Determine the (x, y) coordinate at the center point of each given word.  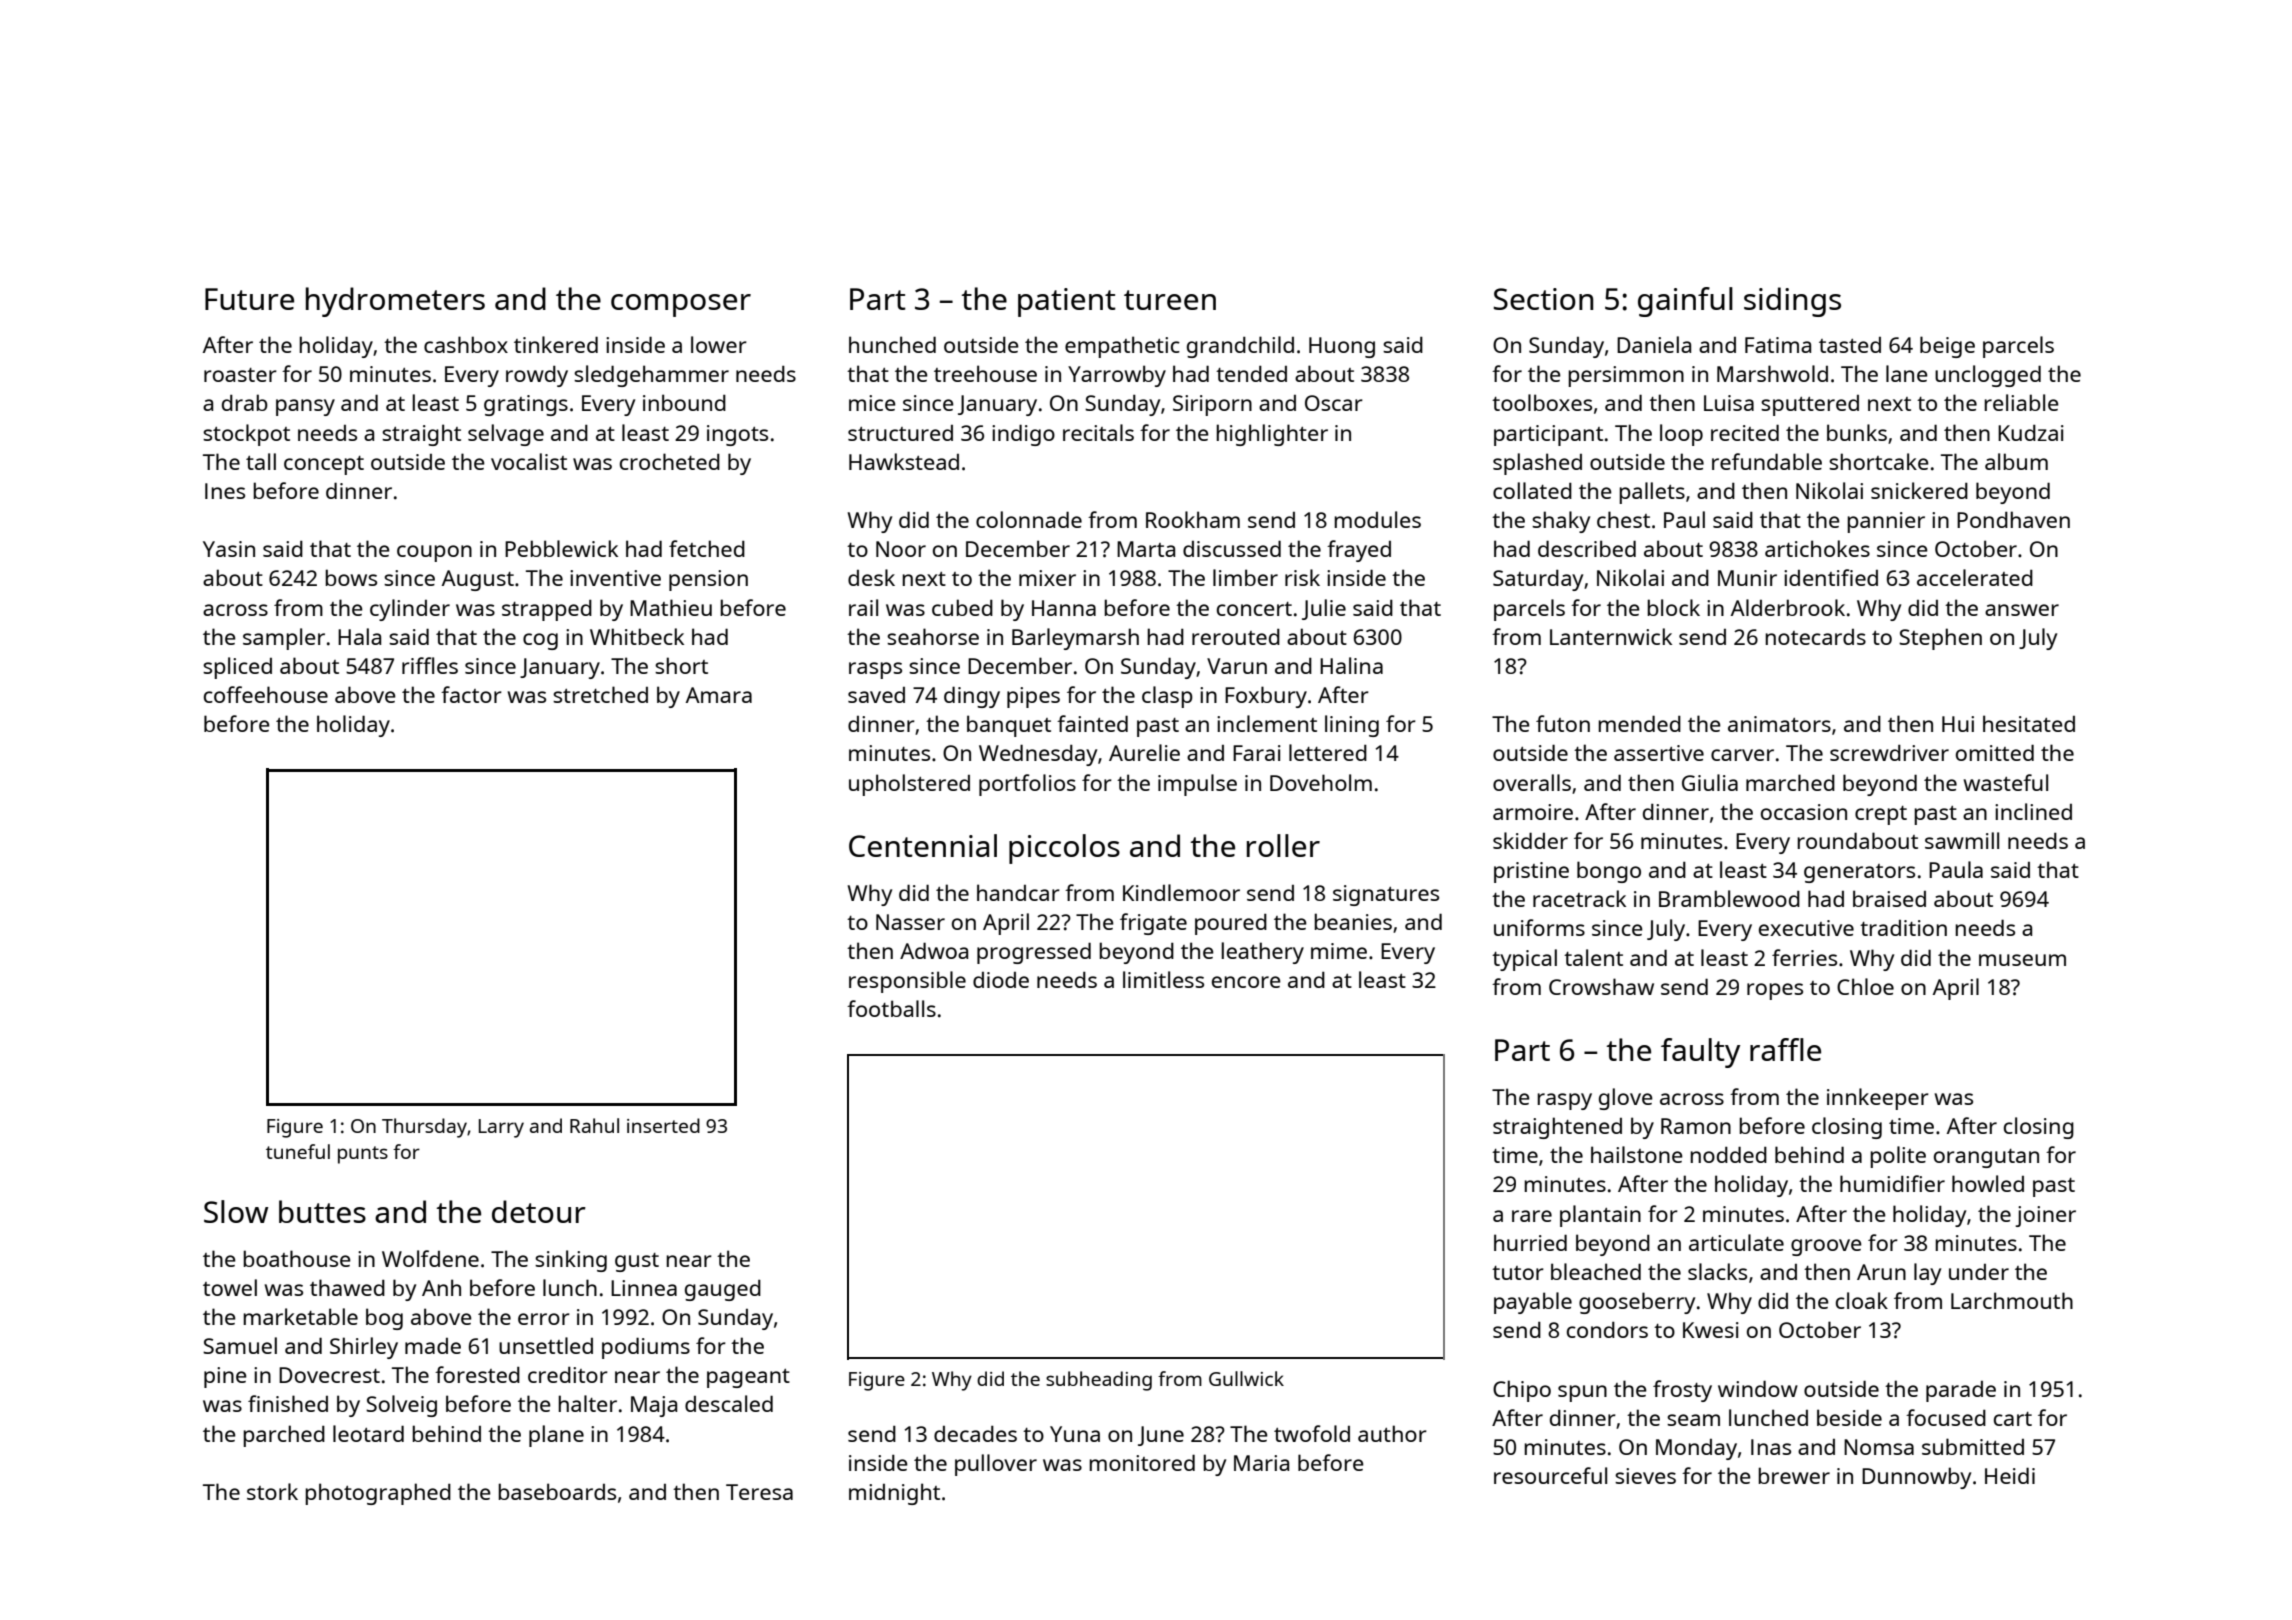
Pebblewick (561, 548)
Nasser (910, 922)
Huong (1342, 347)
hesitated (2029, 723)
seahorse (933, 636)
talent (1593, 957)
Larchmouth (2012, 1300)
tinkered (556, 344)
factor (471, 694)
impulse (1197, 785)
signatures (1386, 895)
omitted (1995, 752)
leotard (368, 1433)
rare (1532, 1216)
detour (539, 1211)
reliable (2021, 402)
